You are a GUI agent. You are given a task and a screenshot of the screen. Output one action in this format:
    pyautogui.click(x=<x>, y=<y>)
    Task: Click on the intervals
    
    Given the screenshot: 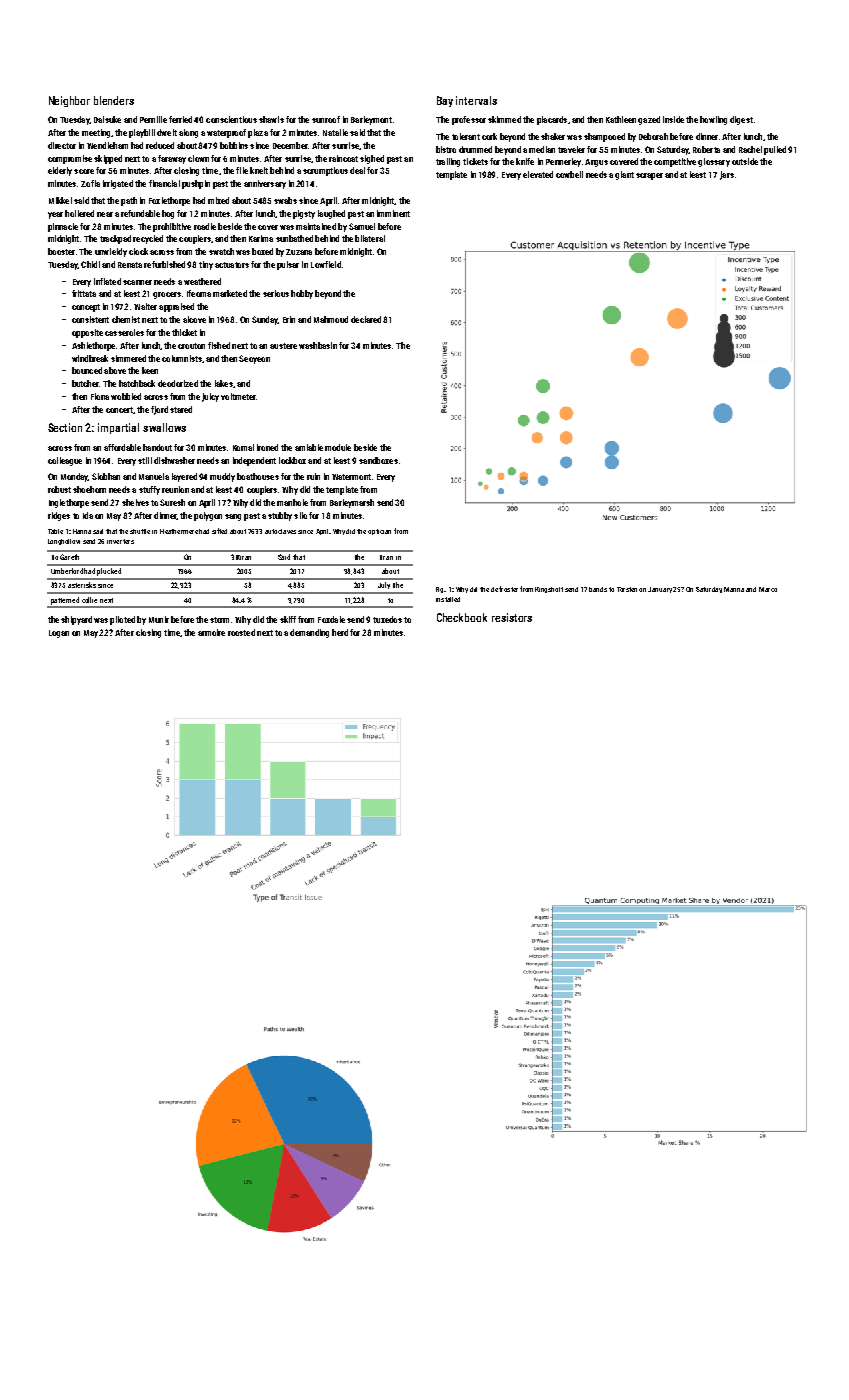 What is the action you would take?
    pyautogui.click(x=476, y=100)
